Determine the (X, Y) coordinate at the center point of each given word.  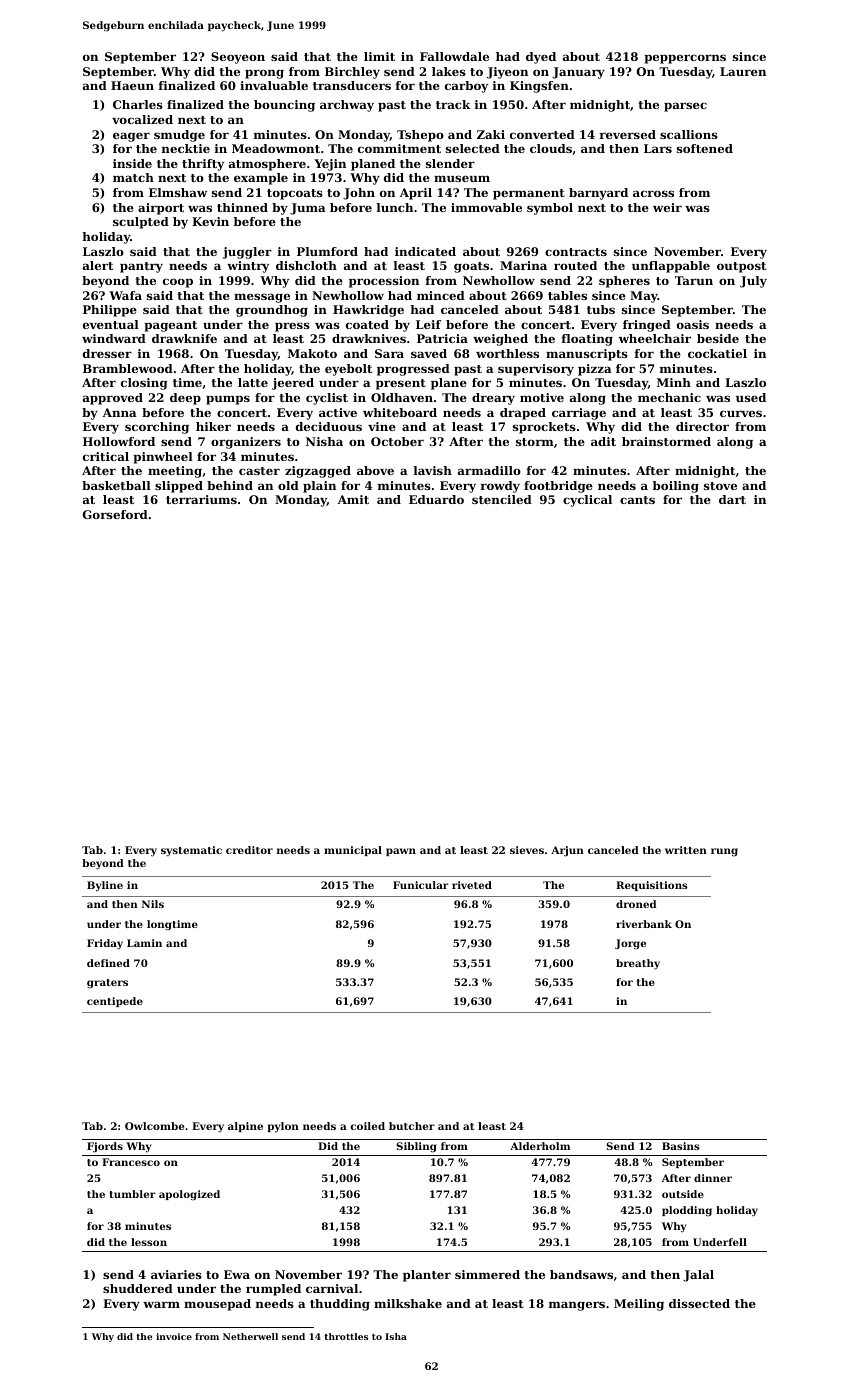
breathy (638, 964)
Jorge (630, 944)
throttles (346, 1336)
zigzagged (318, 472)
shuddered (138, 1288)
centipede (115, 1002)
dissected (699, 1303)
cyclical (587, 501)
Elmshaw (178, 192)
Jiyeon (507, 73)
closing (144, 384)
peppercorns (685, 59)
